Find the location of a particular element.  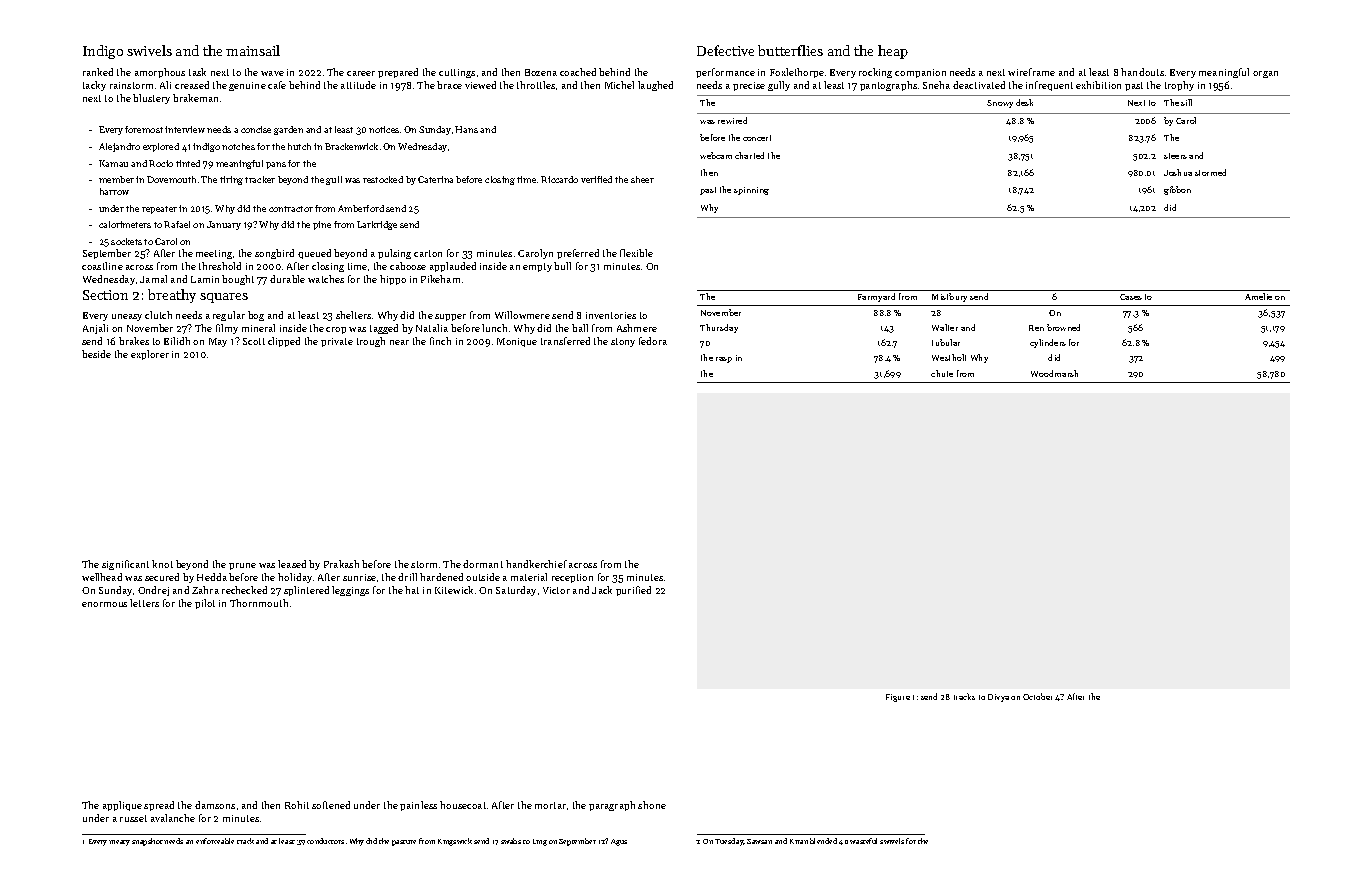

mainsail is located at coordinates (253, 50).
